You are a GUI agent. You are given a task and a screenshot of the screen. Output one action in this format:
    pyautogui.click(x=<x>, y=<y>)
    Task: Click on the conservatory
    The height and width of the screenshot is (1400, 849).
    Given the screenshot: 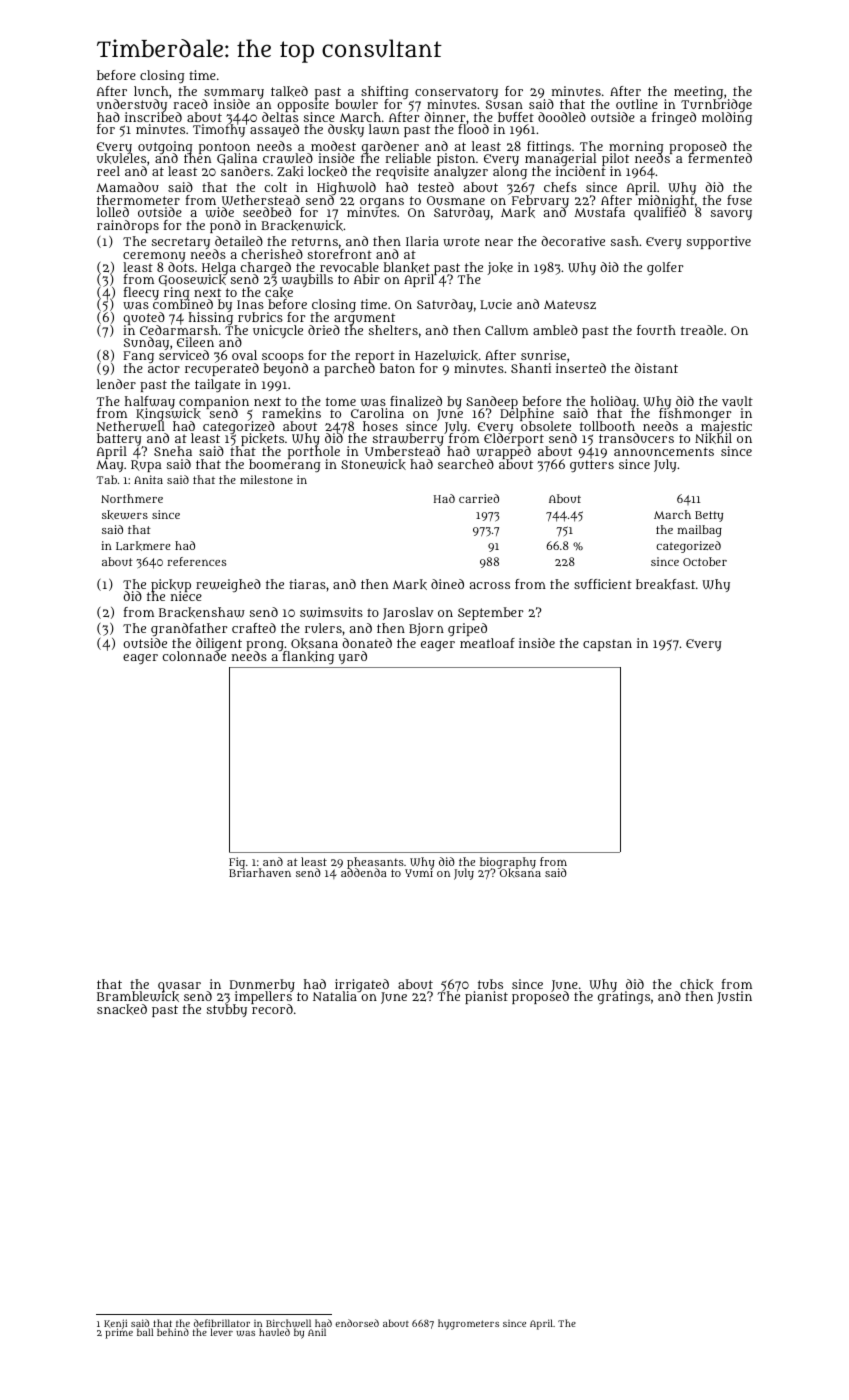 What is the action you would take?
    pyautogui.click(x=456, y=93)
